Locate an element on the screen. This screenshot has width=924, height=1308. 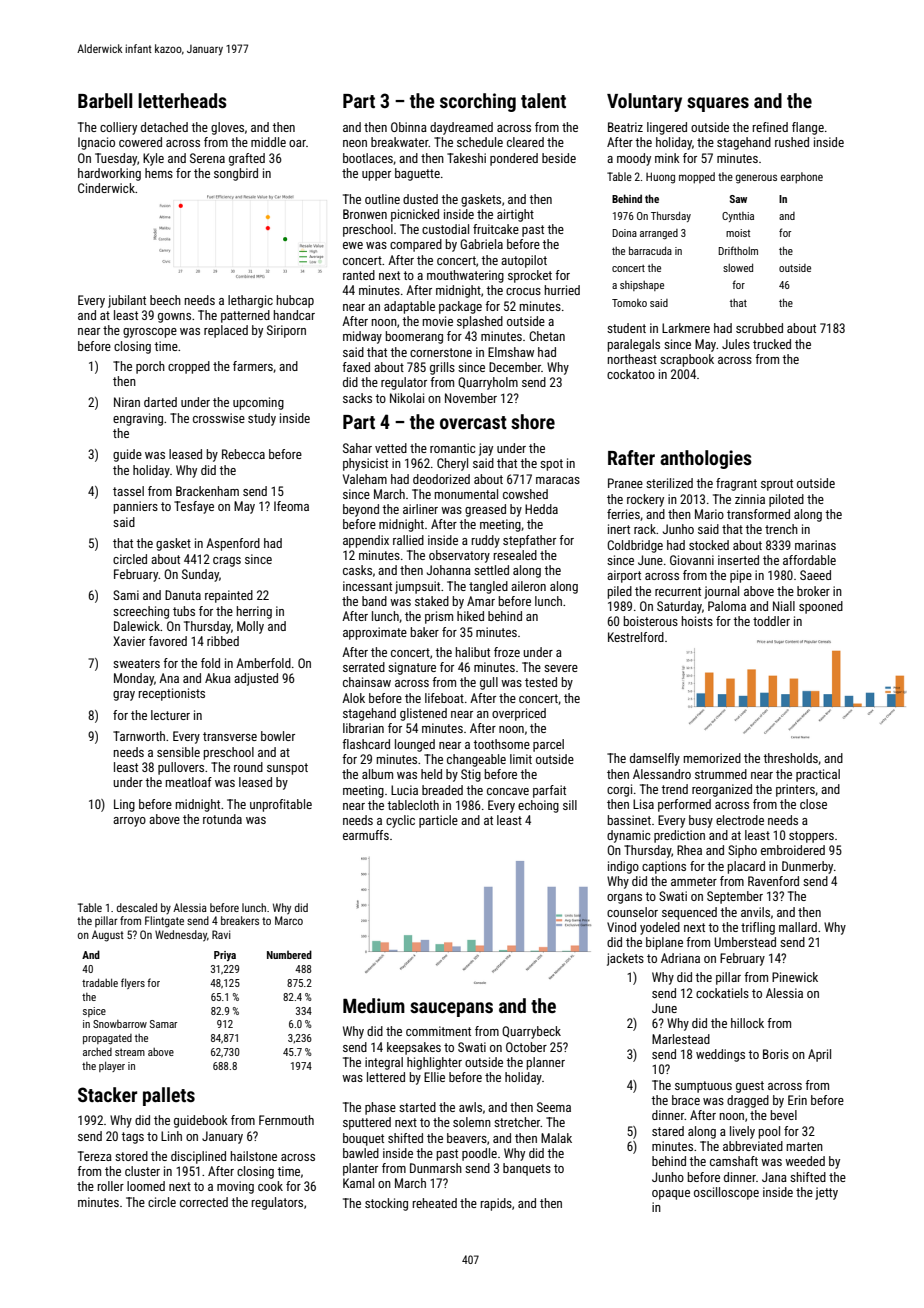
transverse is located at coordinates (230, 736).
